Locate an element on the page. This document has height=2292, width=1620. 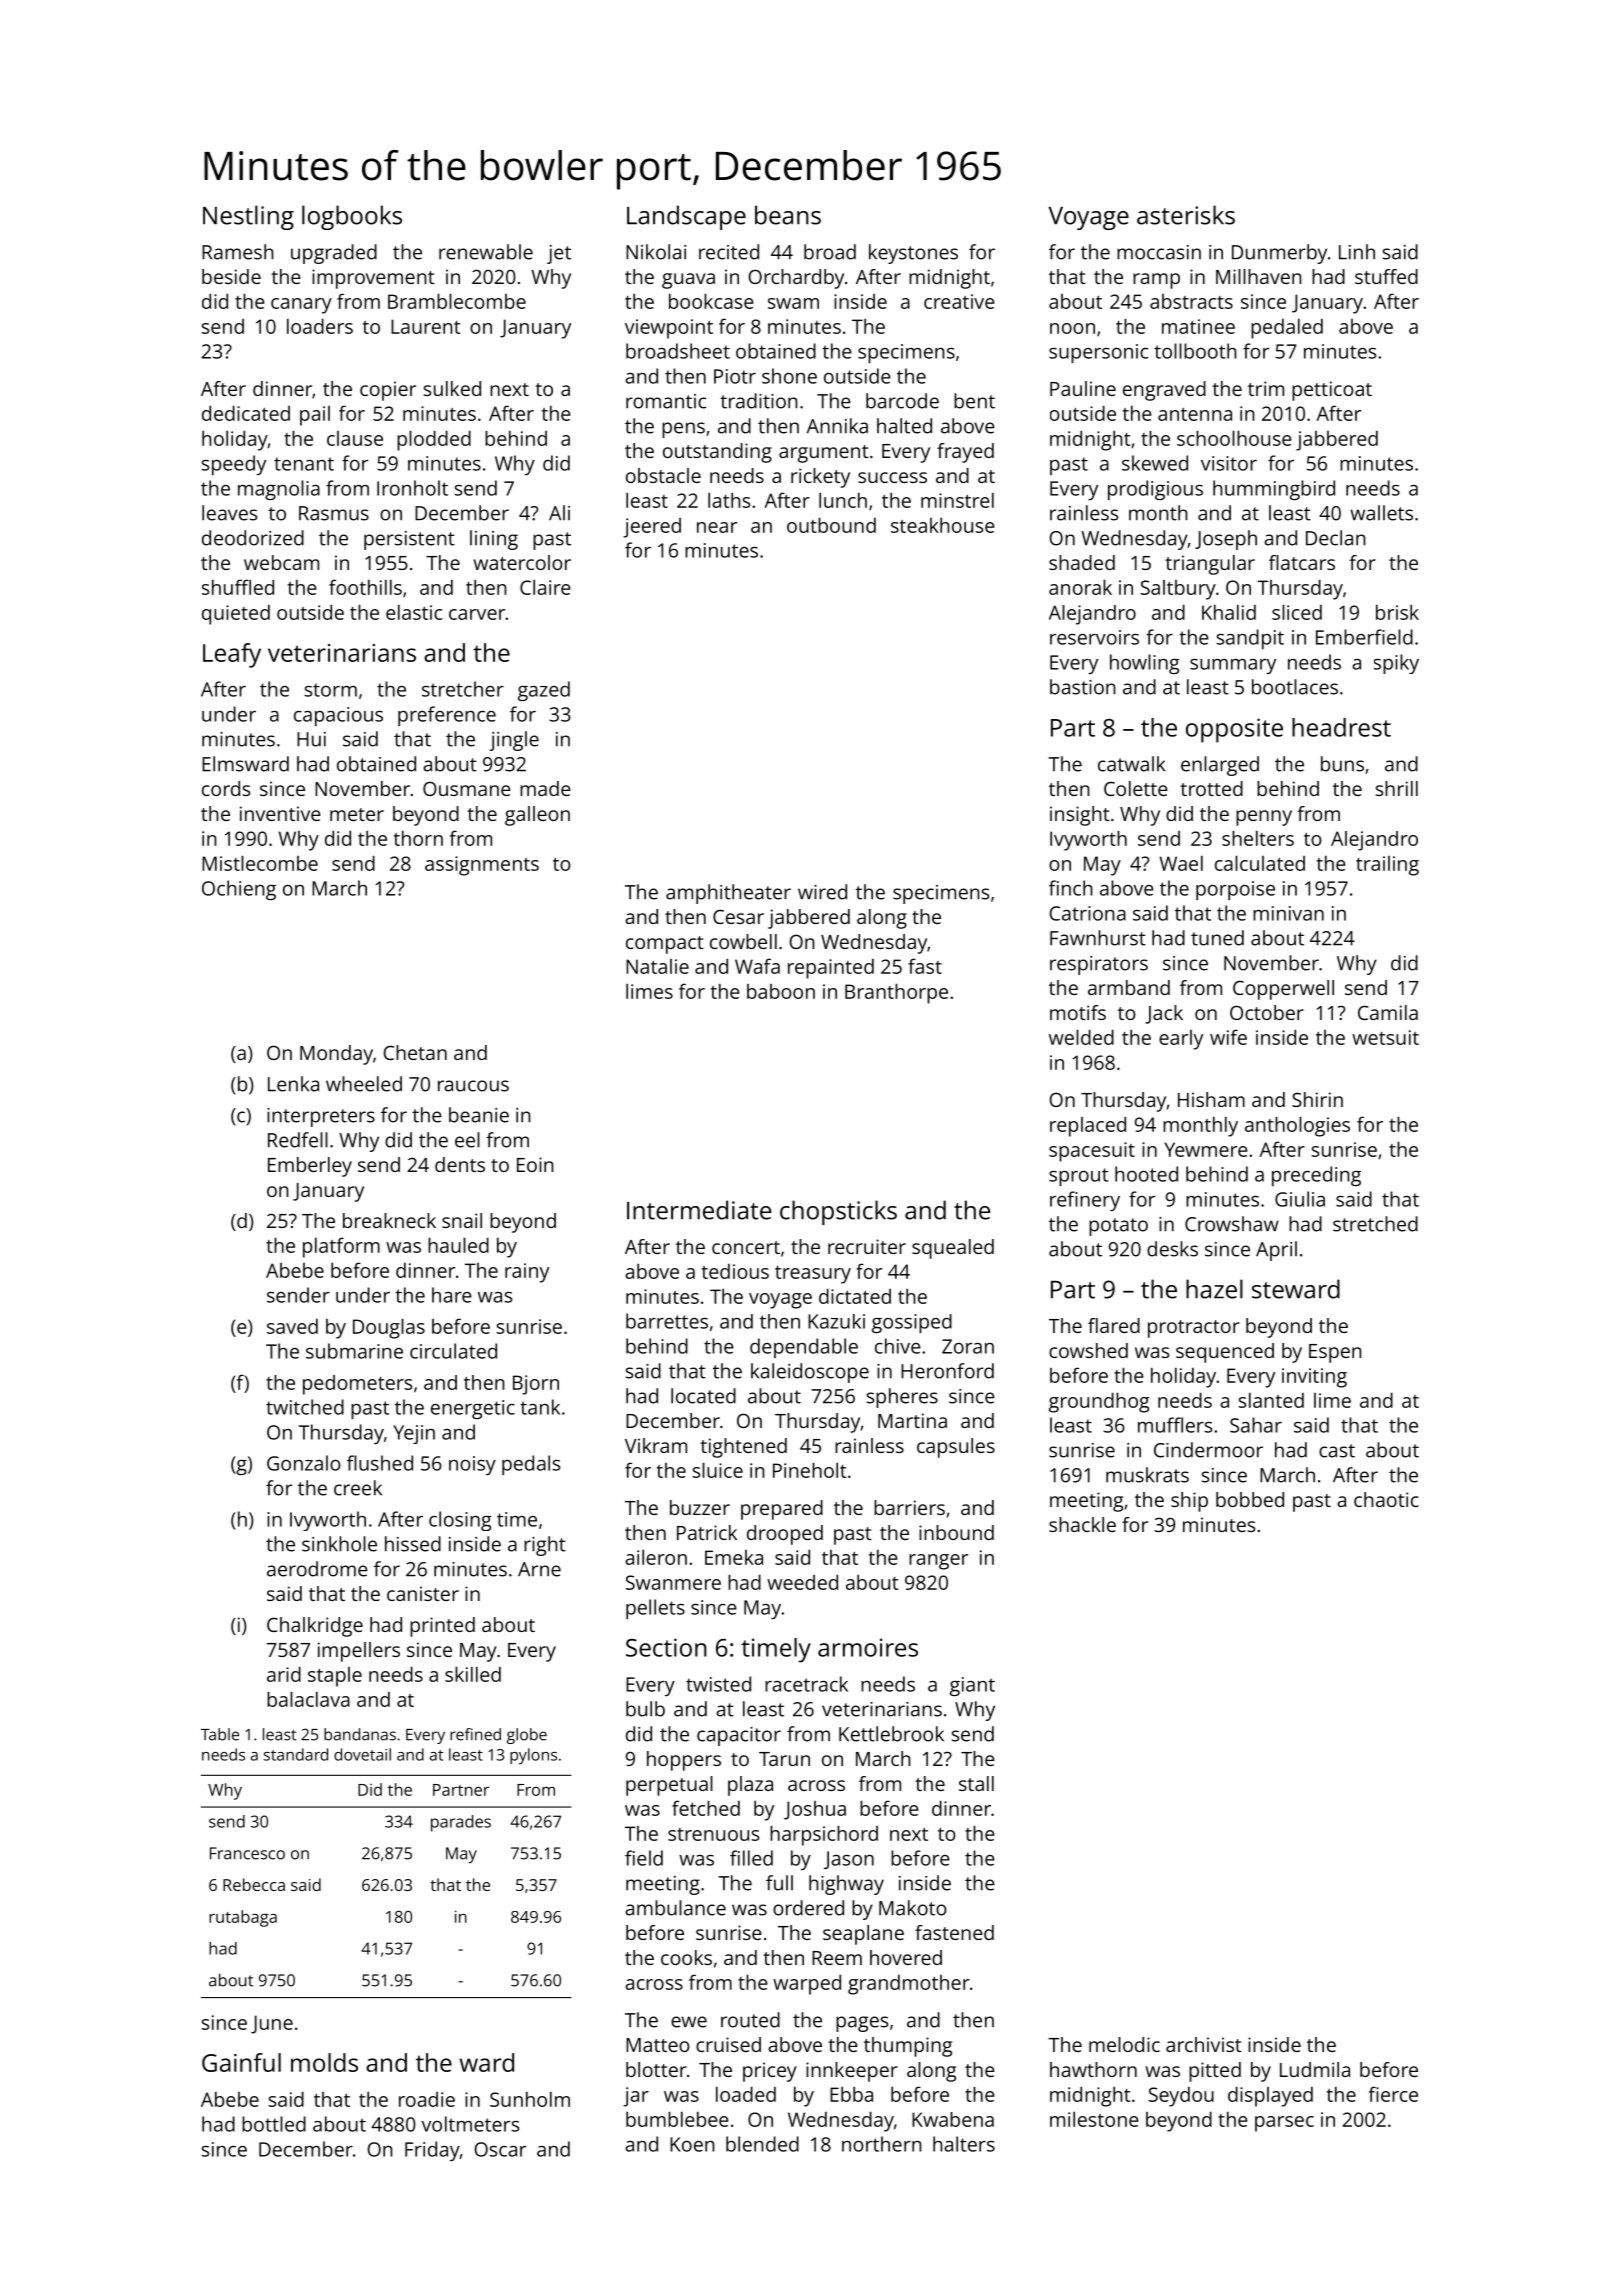
Branthorpe is located at coordinates (896, 993).
